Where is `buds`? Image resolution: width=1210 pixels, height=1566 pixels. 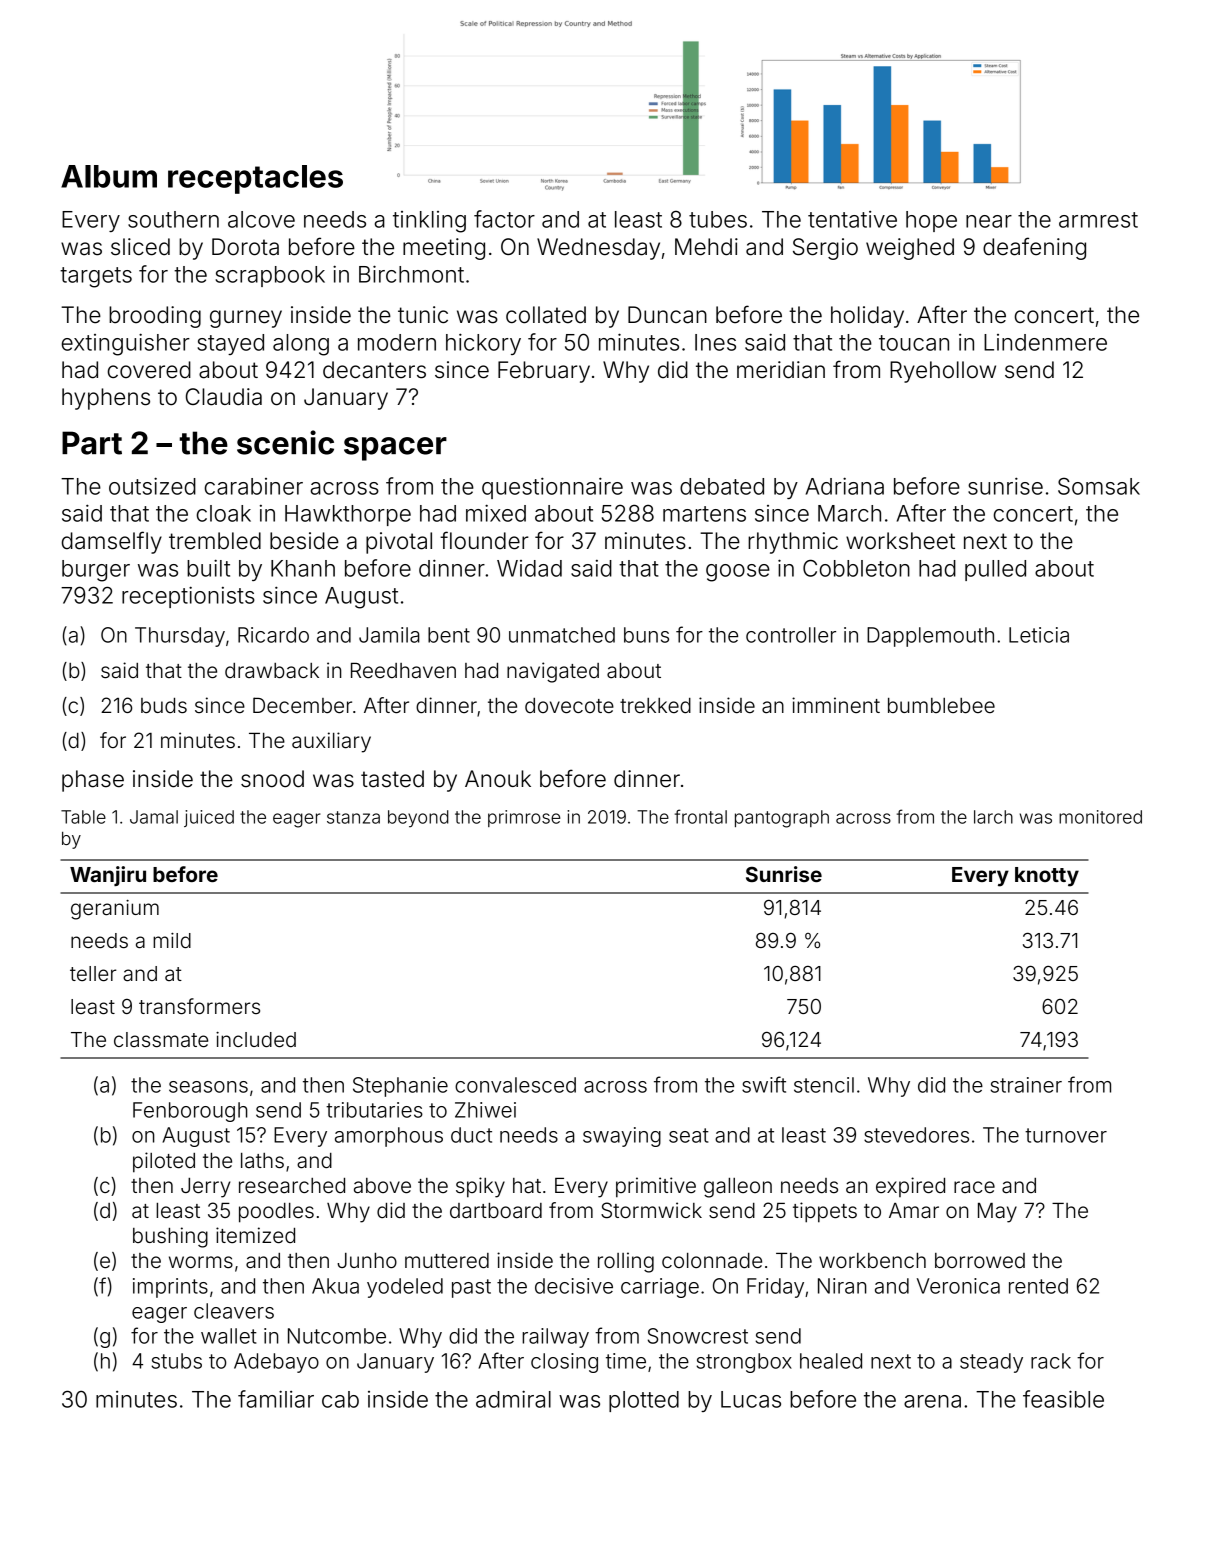 buds is located at coordinates (164, 705).
